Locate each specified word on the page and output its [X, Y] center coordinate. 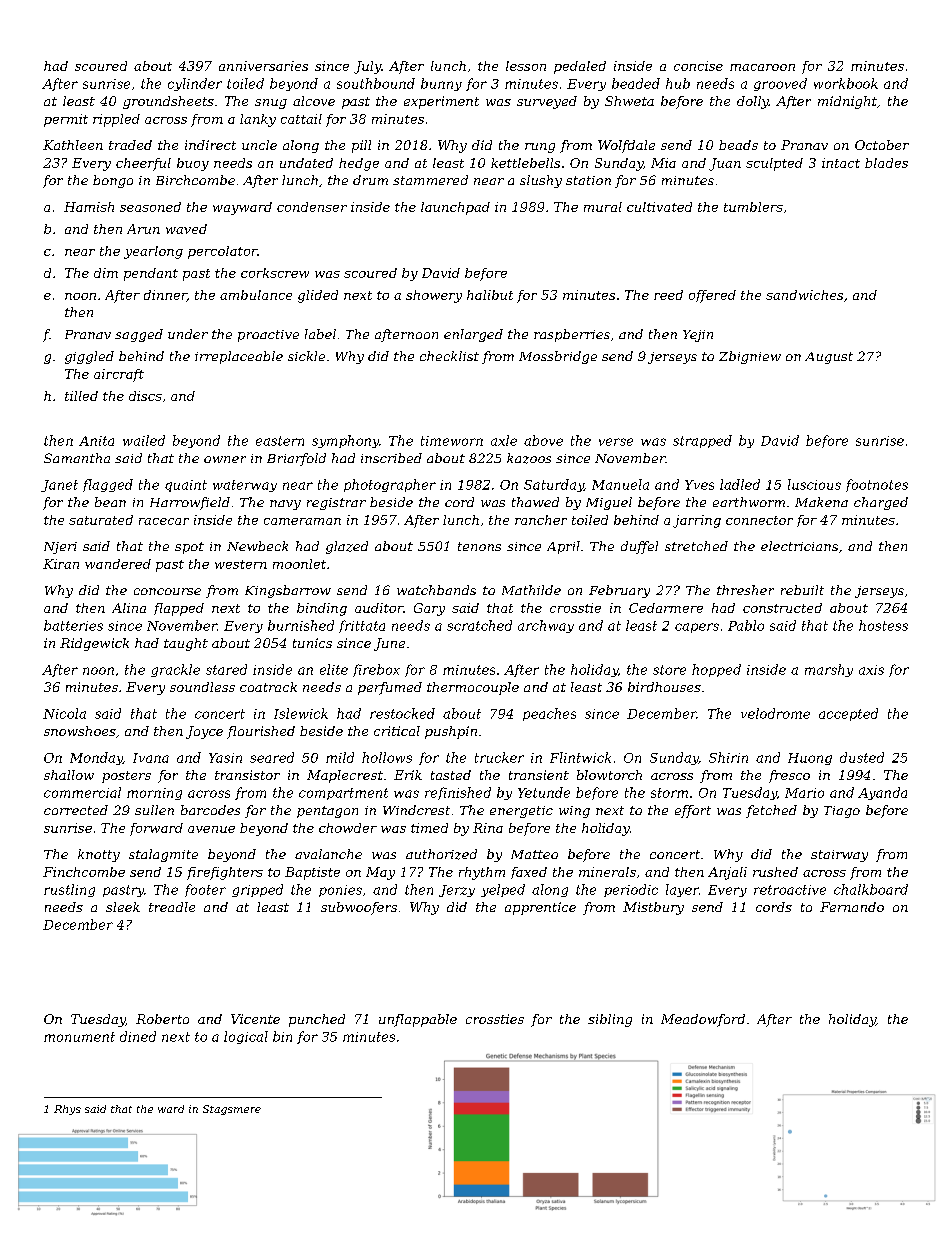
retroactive [790, 890]
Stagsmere [232, 1110]
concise [698, 66]
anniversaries [263, 66]
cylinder [195, 84]
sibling [610, 1020]
